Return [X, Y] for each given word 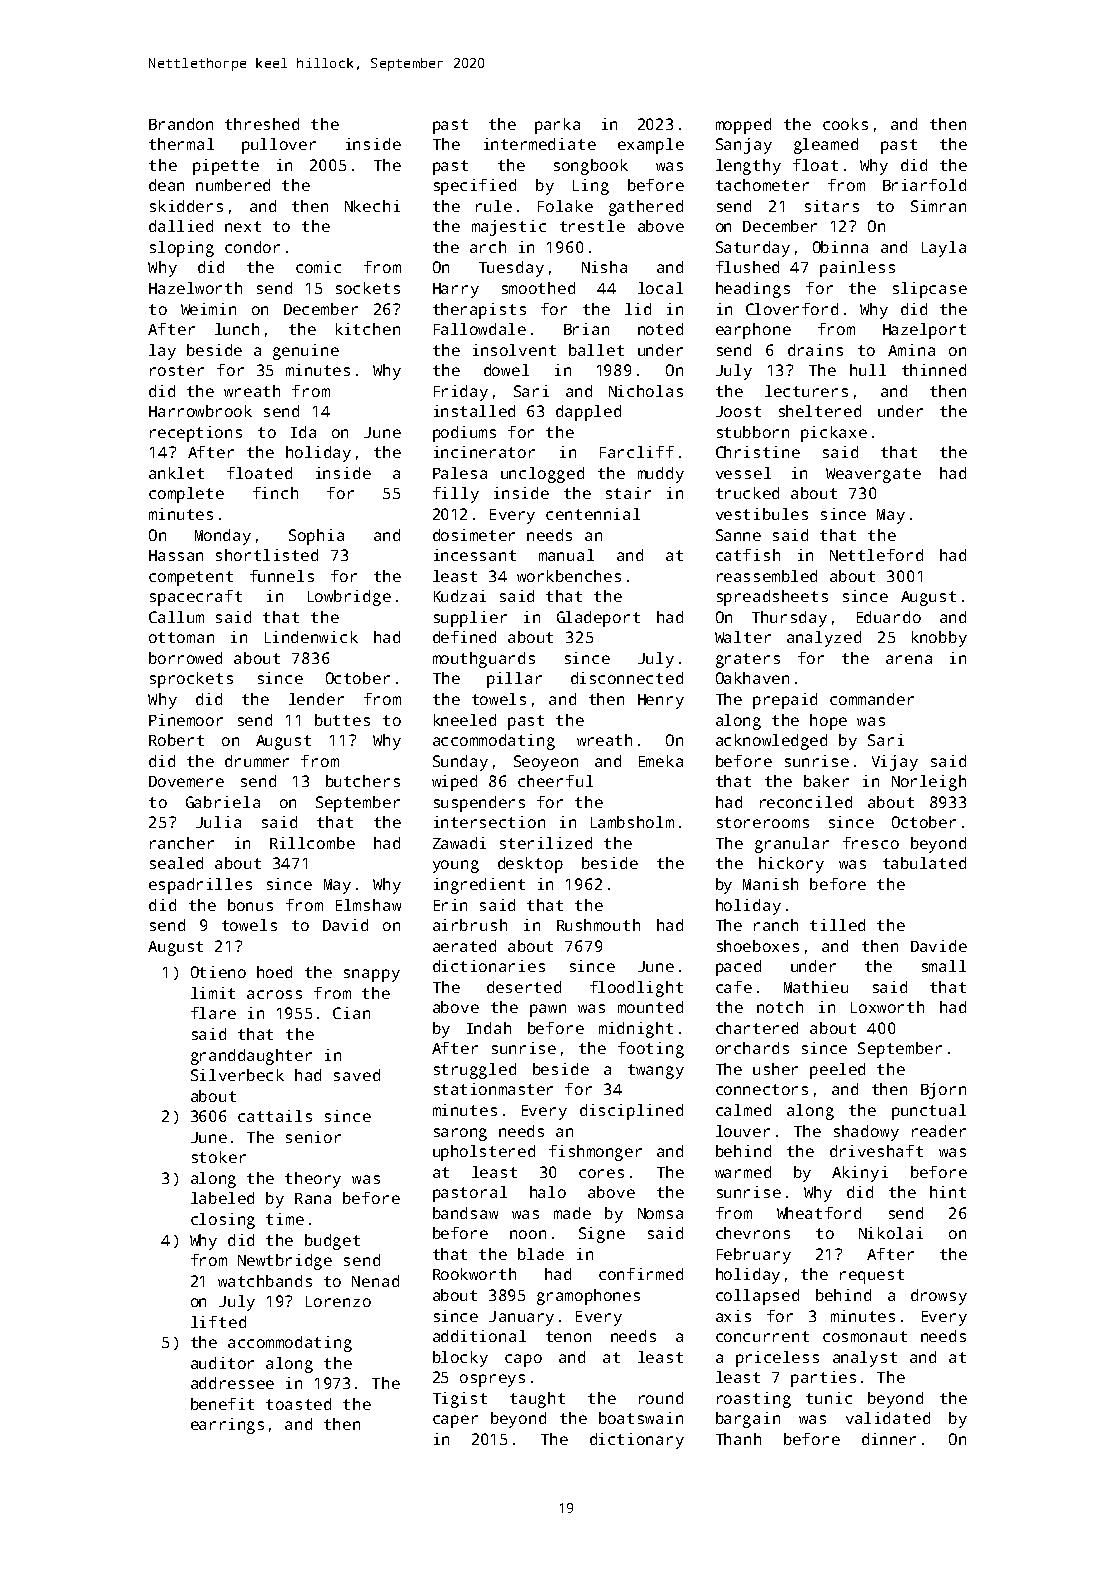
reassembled [767, 576]
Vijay [895, 763]
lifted [218, 1322]
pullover [279, 146]
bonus [250, 905]
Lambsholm [632, 822]
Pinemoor [186, 720]
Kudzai [460, 596]
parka [557, 126]
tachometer [762, 185]
